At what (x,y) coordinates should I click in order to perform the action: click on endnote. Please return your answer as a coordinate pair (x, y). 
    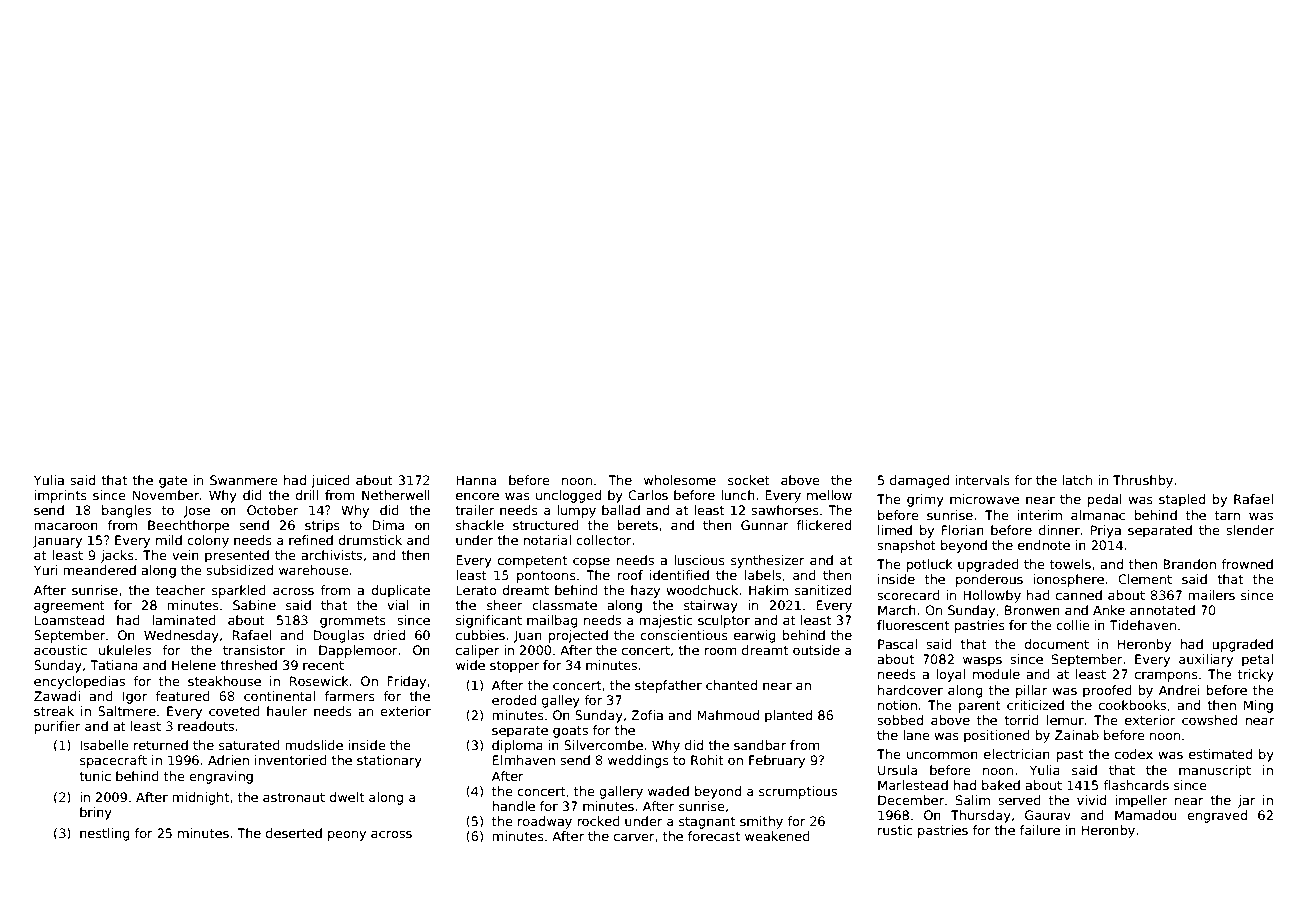
    Looking at the image, I should click on (1044, 545).
